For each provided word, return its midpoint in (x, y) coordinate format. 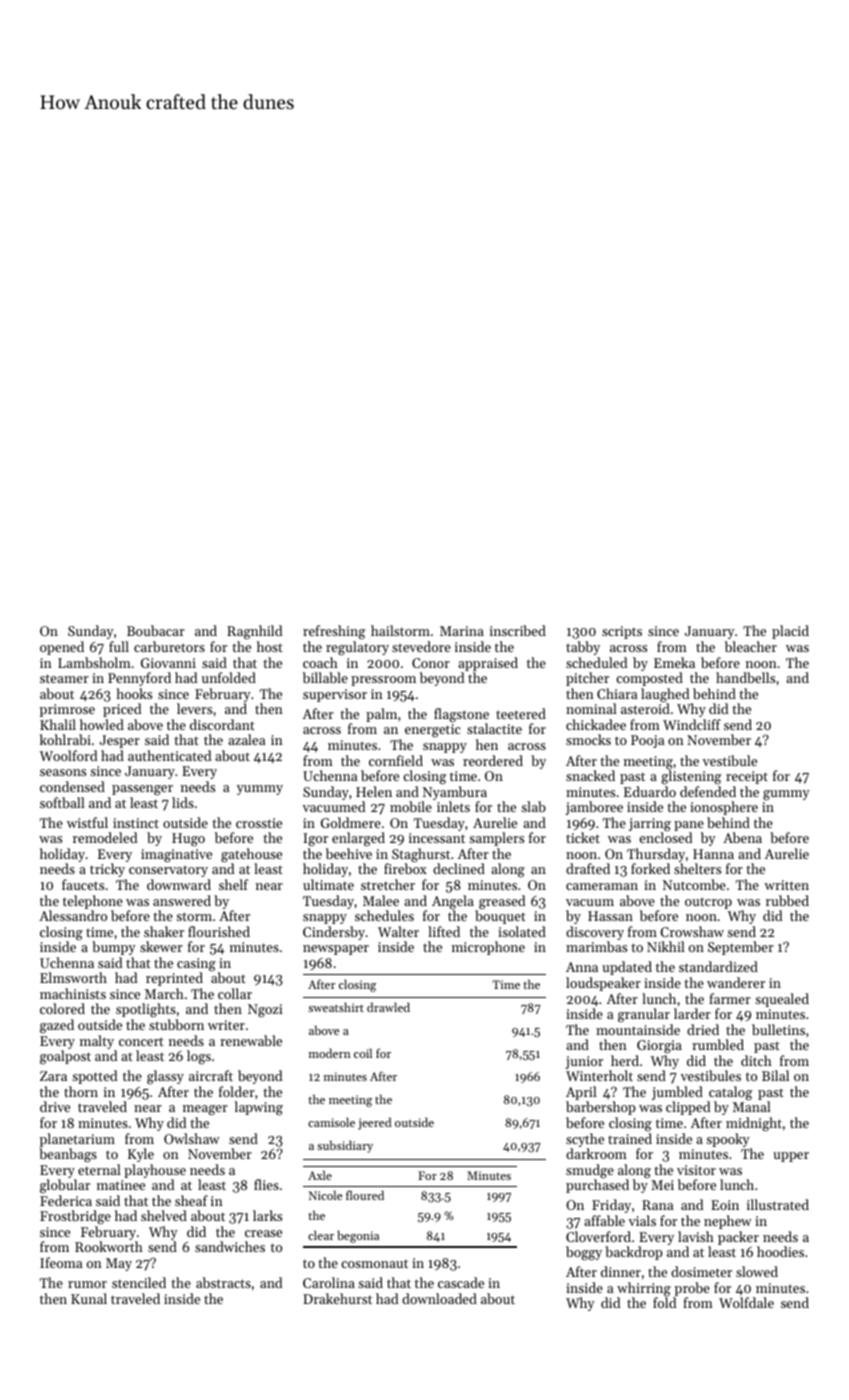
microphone (488, 948)
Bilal (775, 1075)
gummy (786, 795)
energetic (433, 730)
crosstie (259, 823)
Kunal (89, 1298)
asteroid (645, 708)
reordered (493, 760)
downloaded (439, 1298)
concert (141, 1041)
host (270, 646)
